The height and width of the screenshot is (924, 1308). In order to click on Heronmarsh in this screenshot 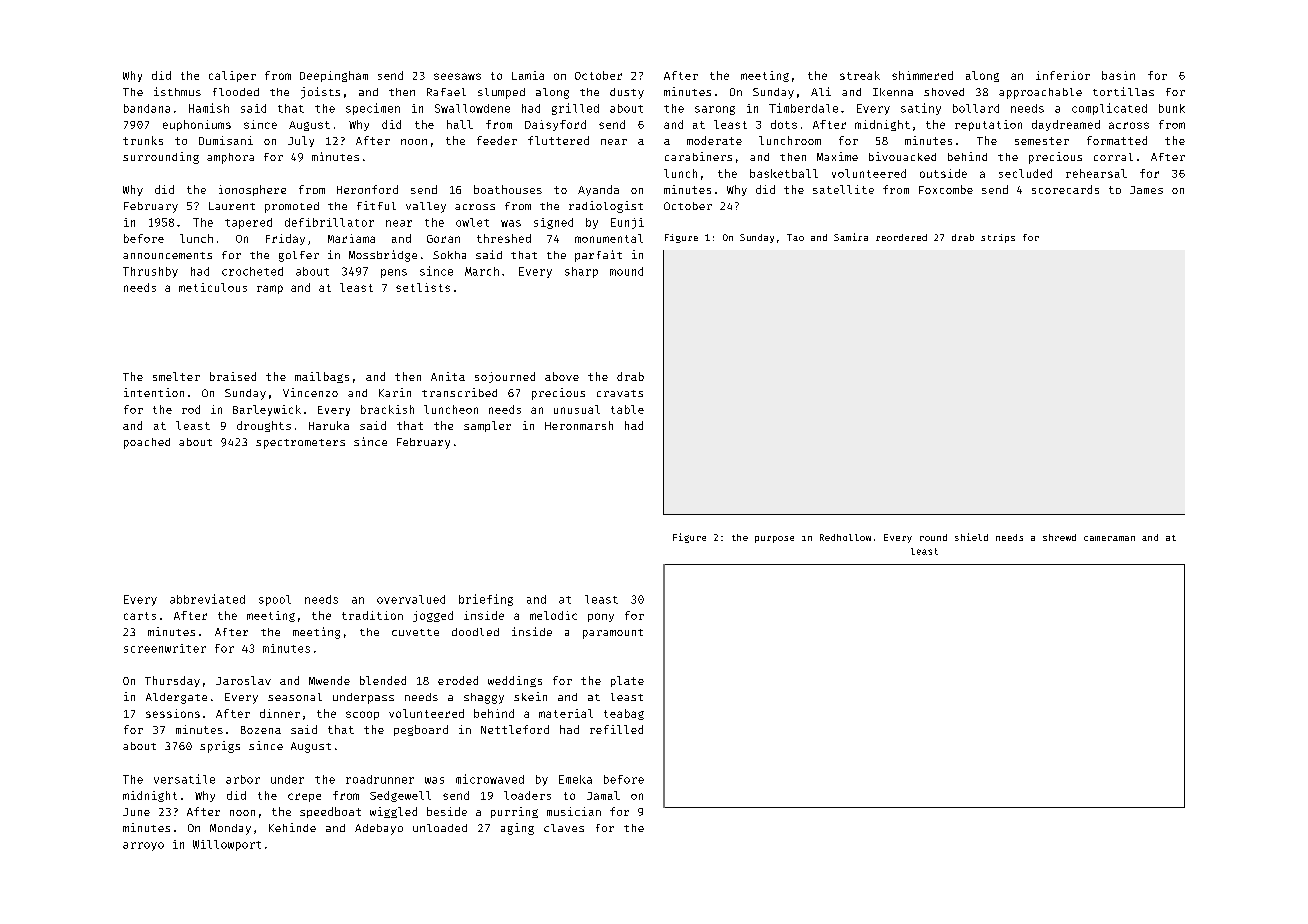, I will do `click(579, 425)`.
